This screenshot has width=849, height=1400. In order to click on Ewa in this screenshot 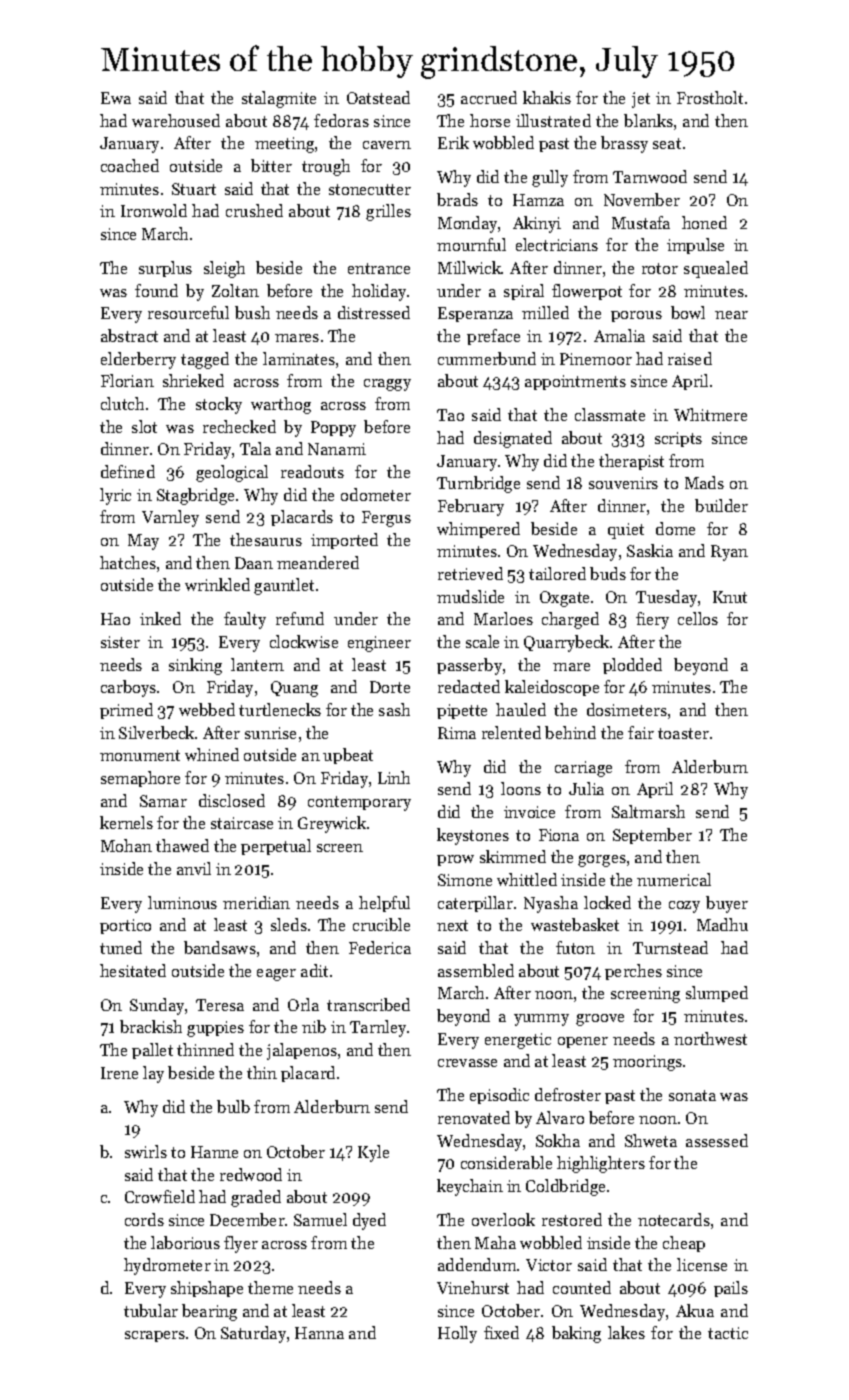, I will do `click(116, 98)`.
